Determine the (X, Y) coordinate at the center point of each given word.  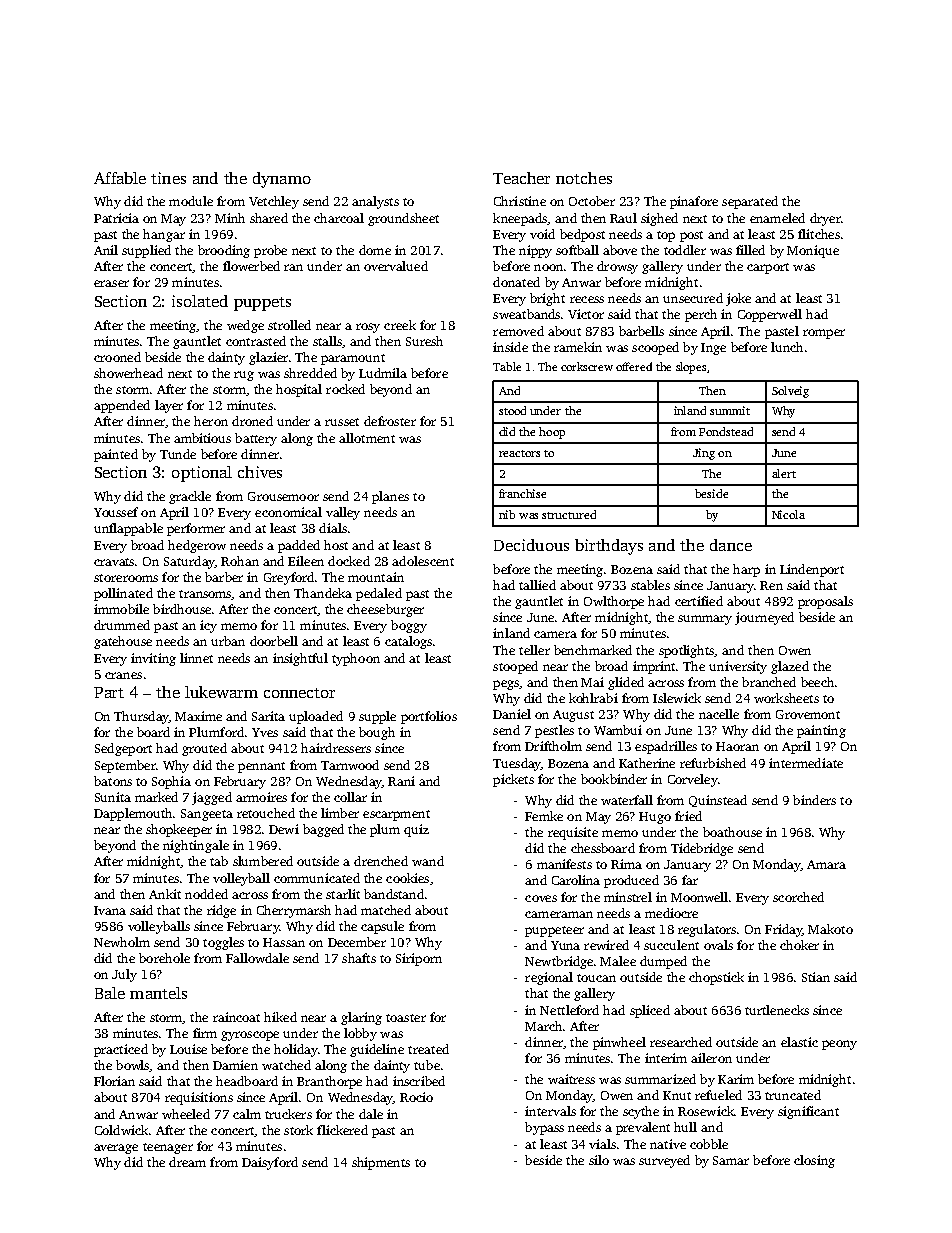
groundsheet (403, 219)
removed (518, 331)
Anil (106, 250)
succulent (671, 945)
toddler (685, 250)
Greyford (289, 578)
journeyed (764, 618)
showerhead (128, 373)
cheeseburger (385, 610)
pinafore (694, 202)
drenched (381, 861)
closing (814, 1161)
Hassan (284, 942)
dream (187, 1162)
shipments (381, 1163)
